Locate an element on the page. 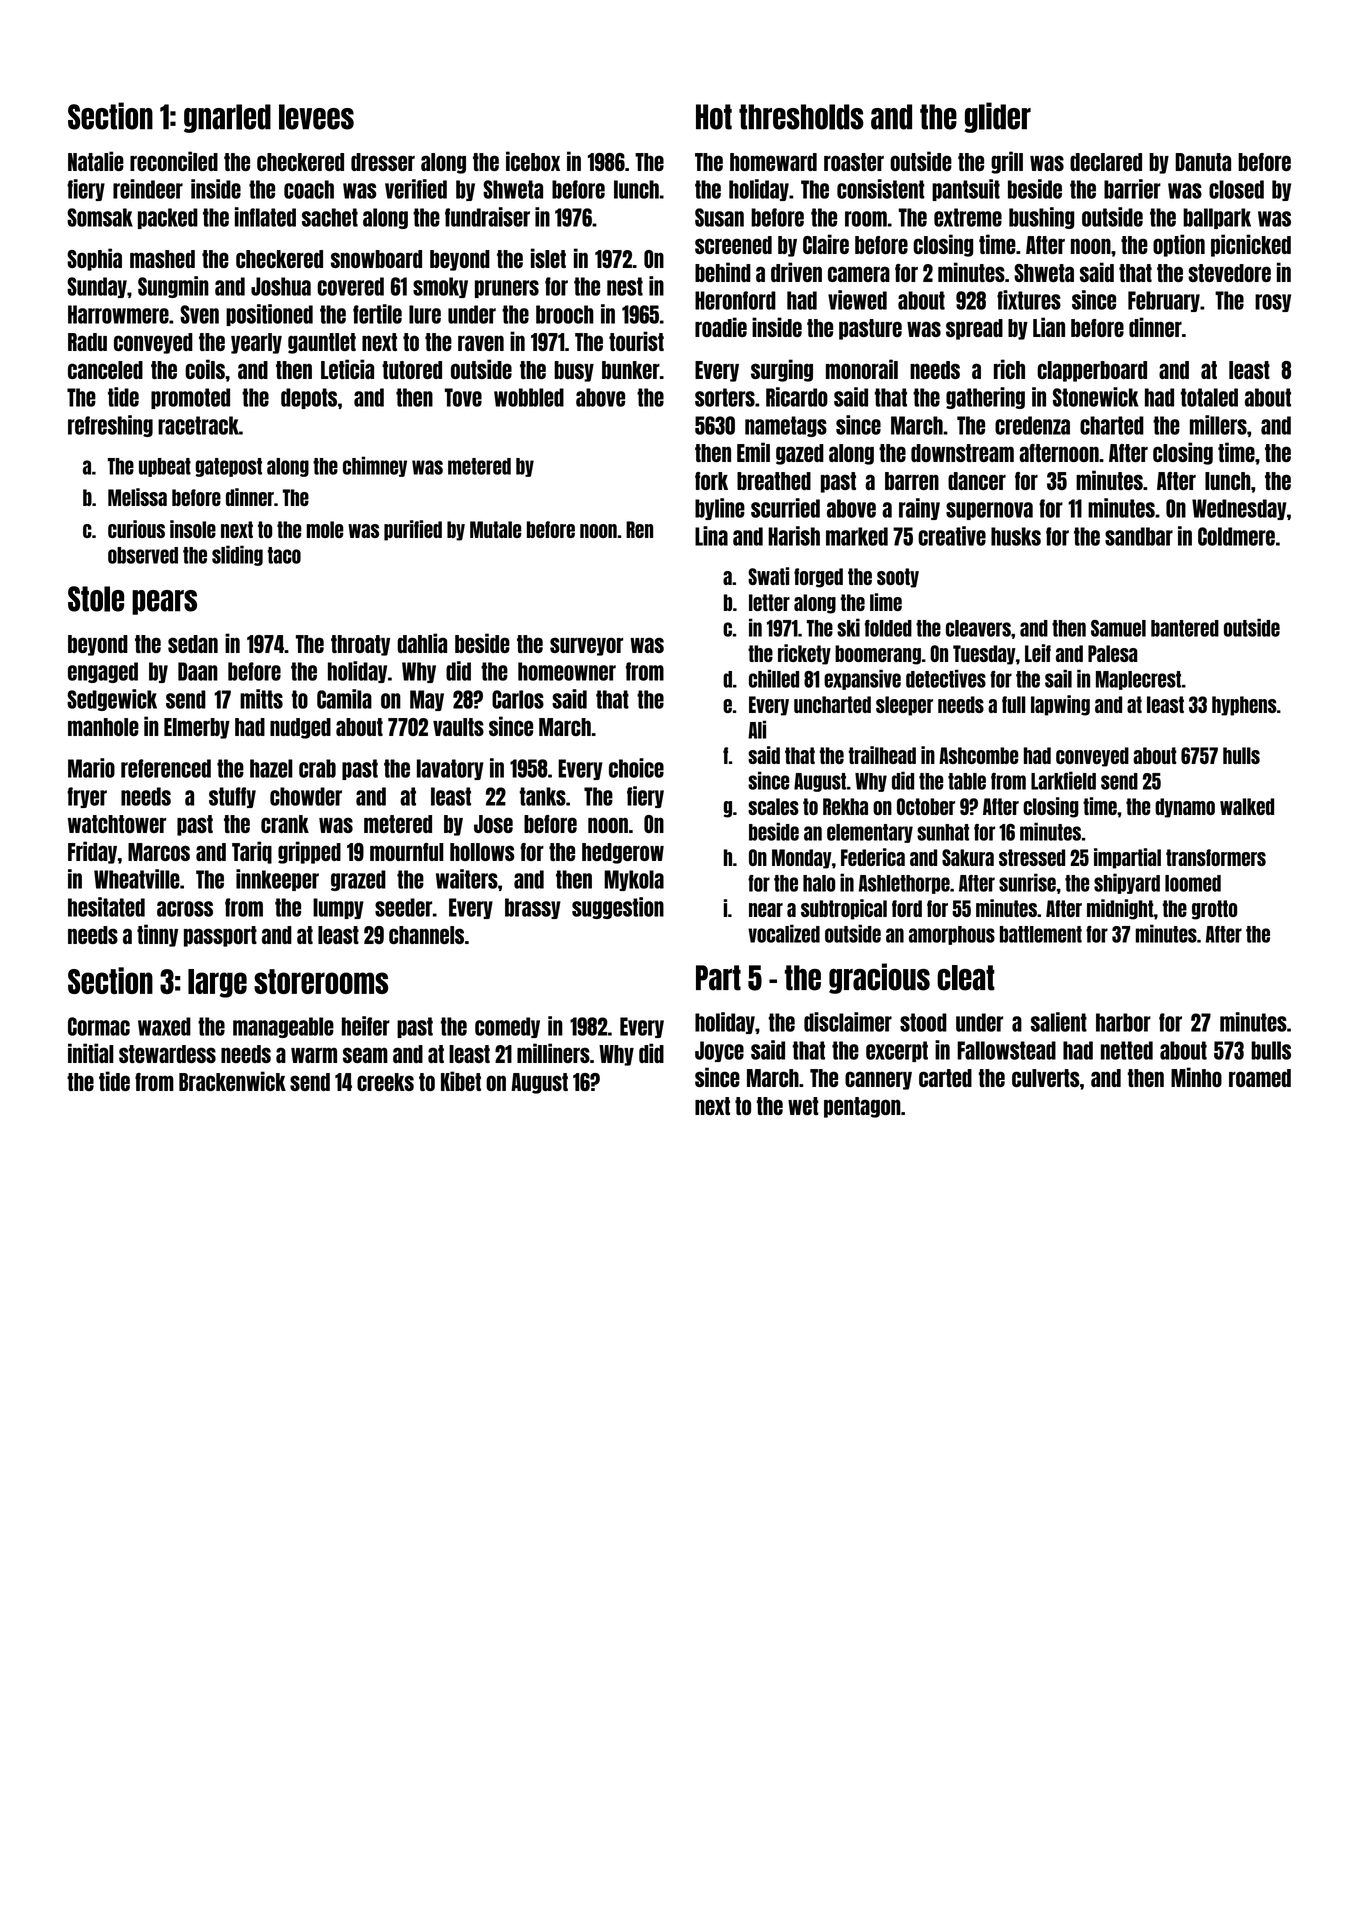 Image resolution: width=1359 pixels, height=1922 pixels. vaults is located at coordinates (458, 727).
